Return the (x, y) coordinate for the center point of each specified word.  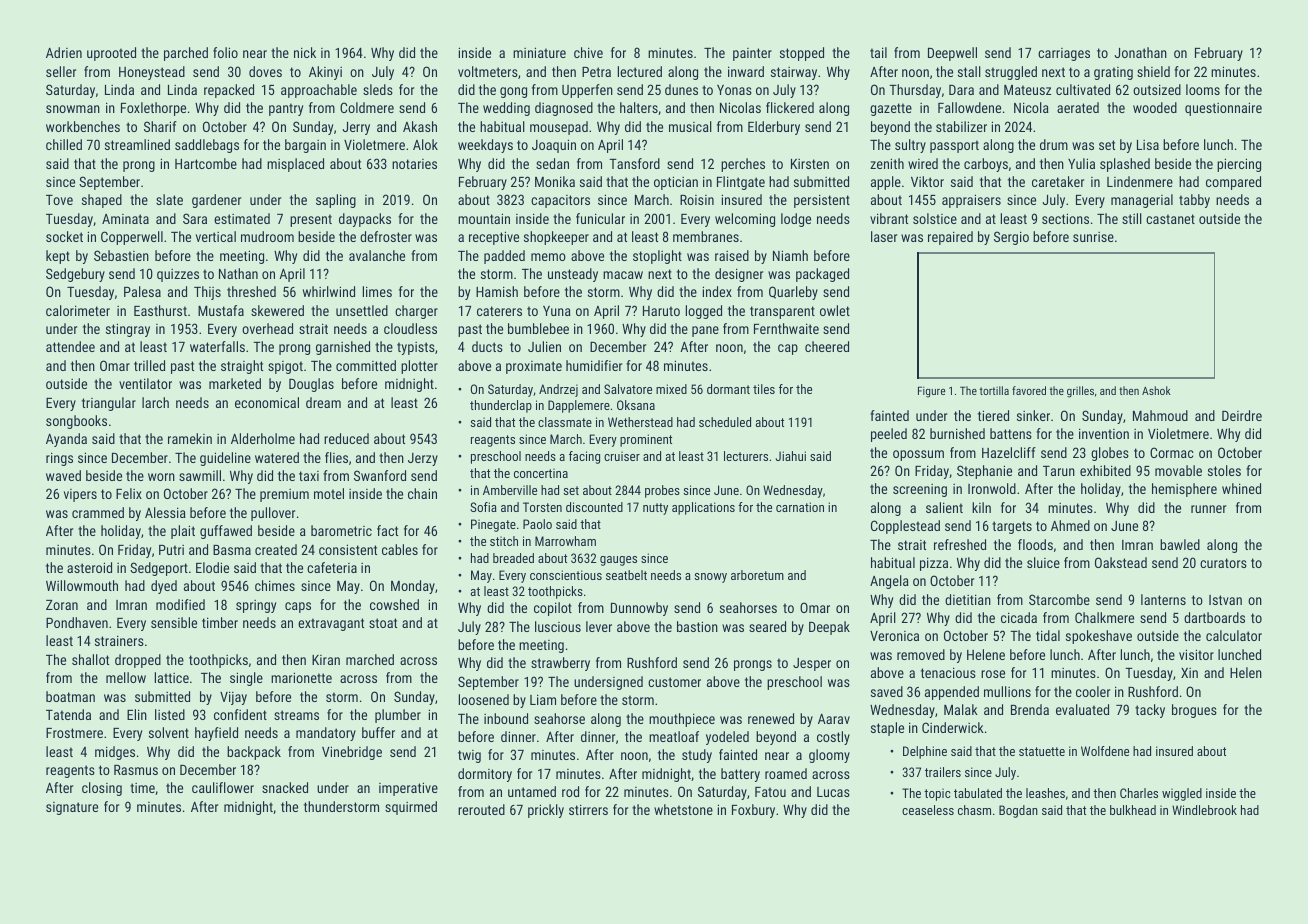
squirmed (411, 808)
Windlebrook (1204, 810)
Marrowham (565, 541)
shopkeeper (556, 238)
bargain (305, 146)
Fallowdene (969, 107)
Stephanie (984, 472)
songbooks (76, 422)
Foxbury (753, 811)
